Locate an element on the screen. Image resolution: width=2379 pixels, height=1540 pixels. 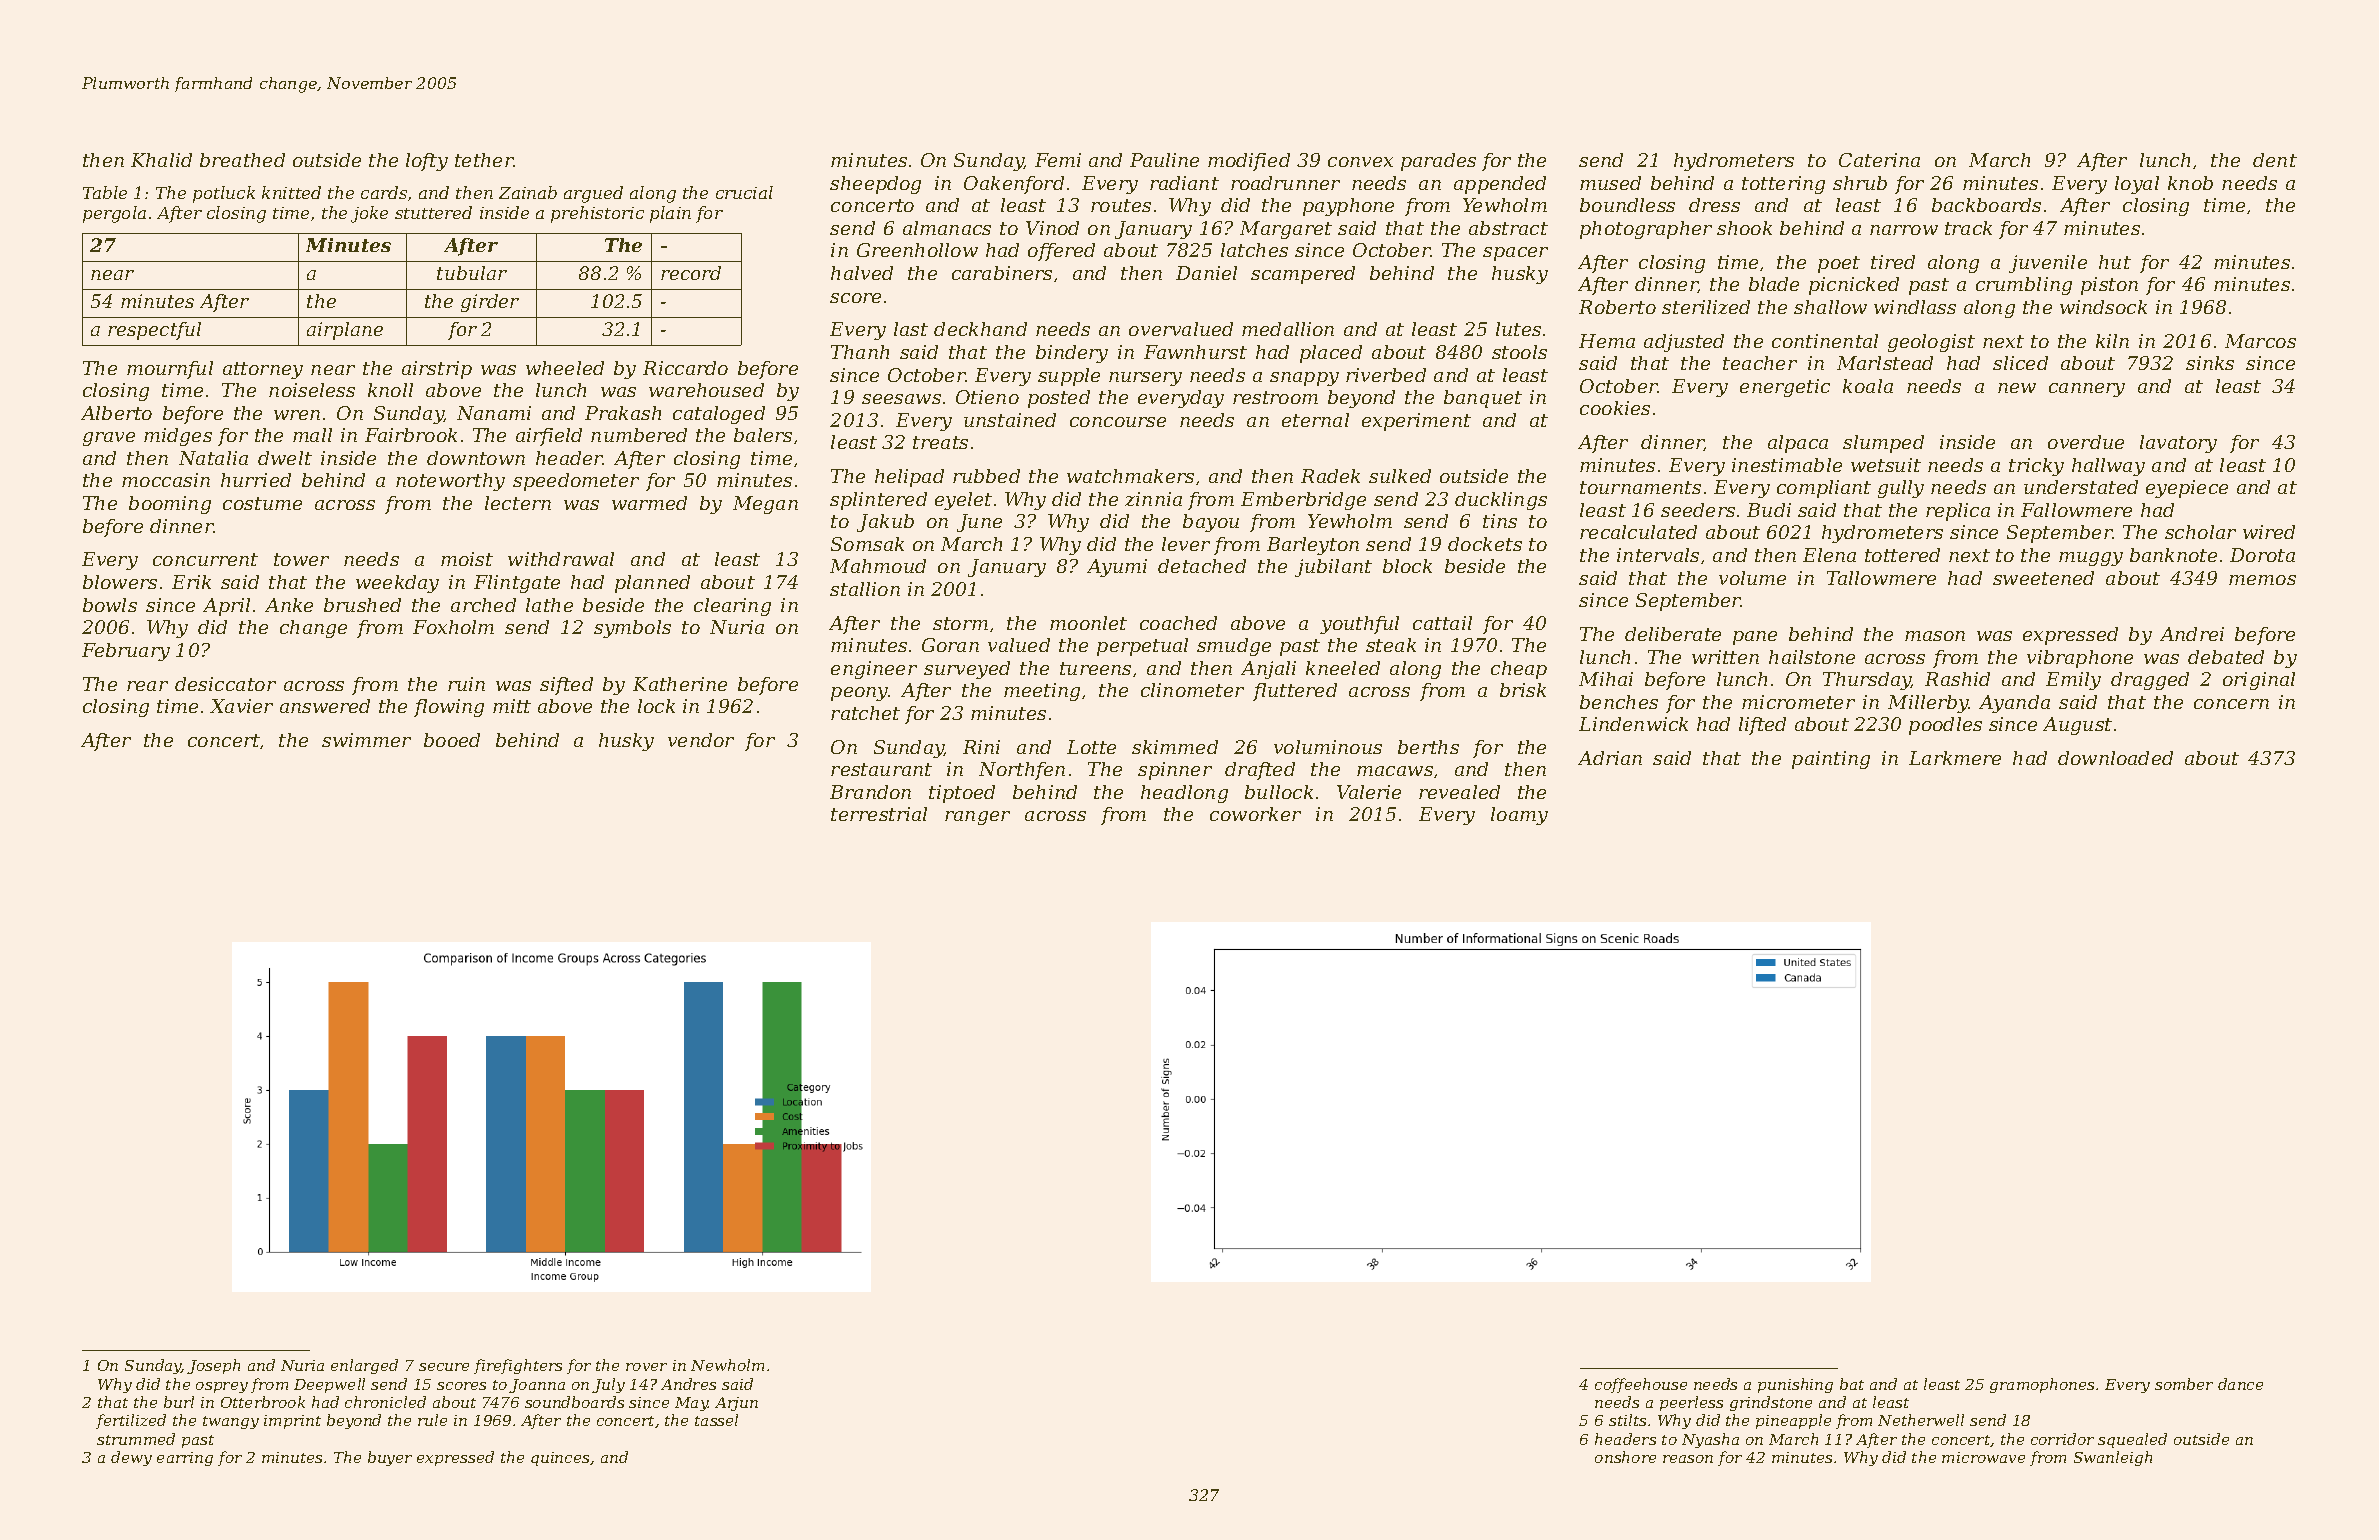
dance is located at coordinates (2240, 1384).
